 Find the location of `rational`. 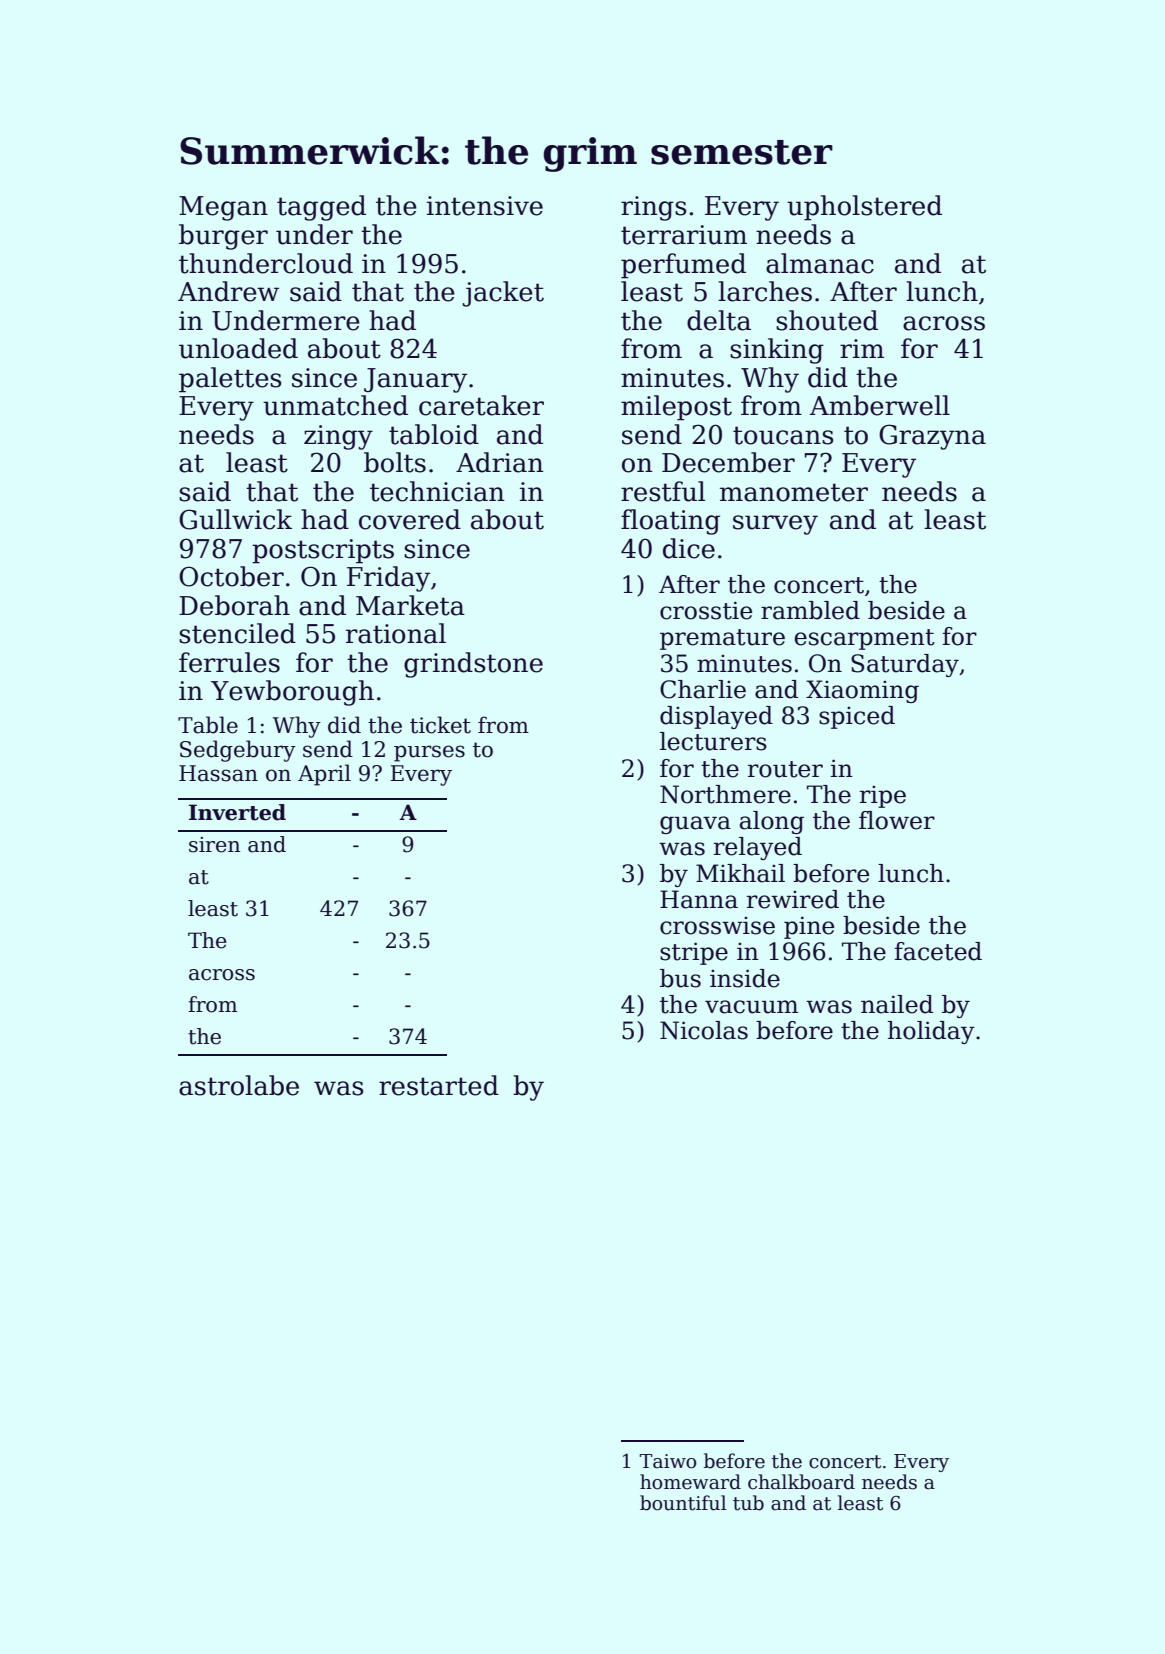

rational is located at coordinates (396, 633).
